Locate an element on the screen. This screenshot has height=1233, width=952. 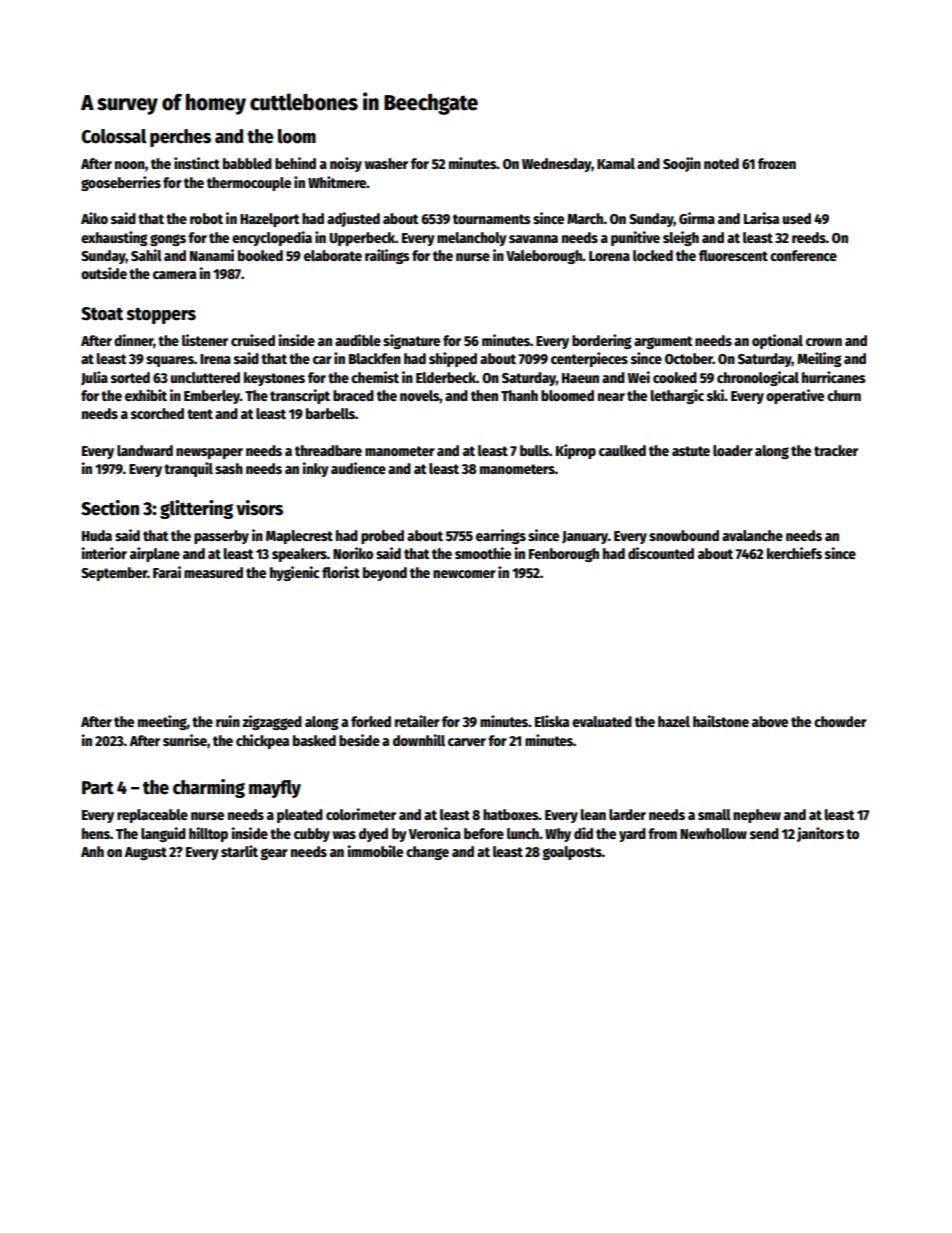
languid is located at coordinates (163, 834).
